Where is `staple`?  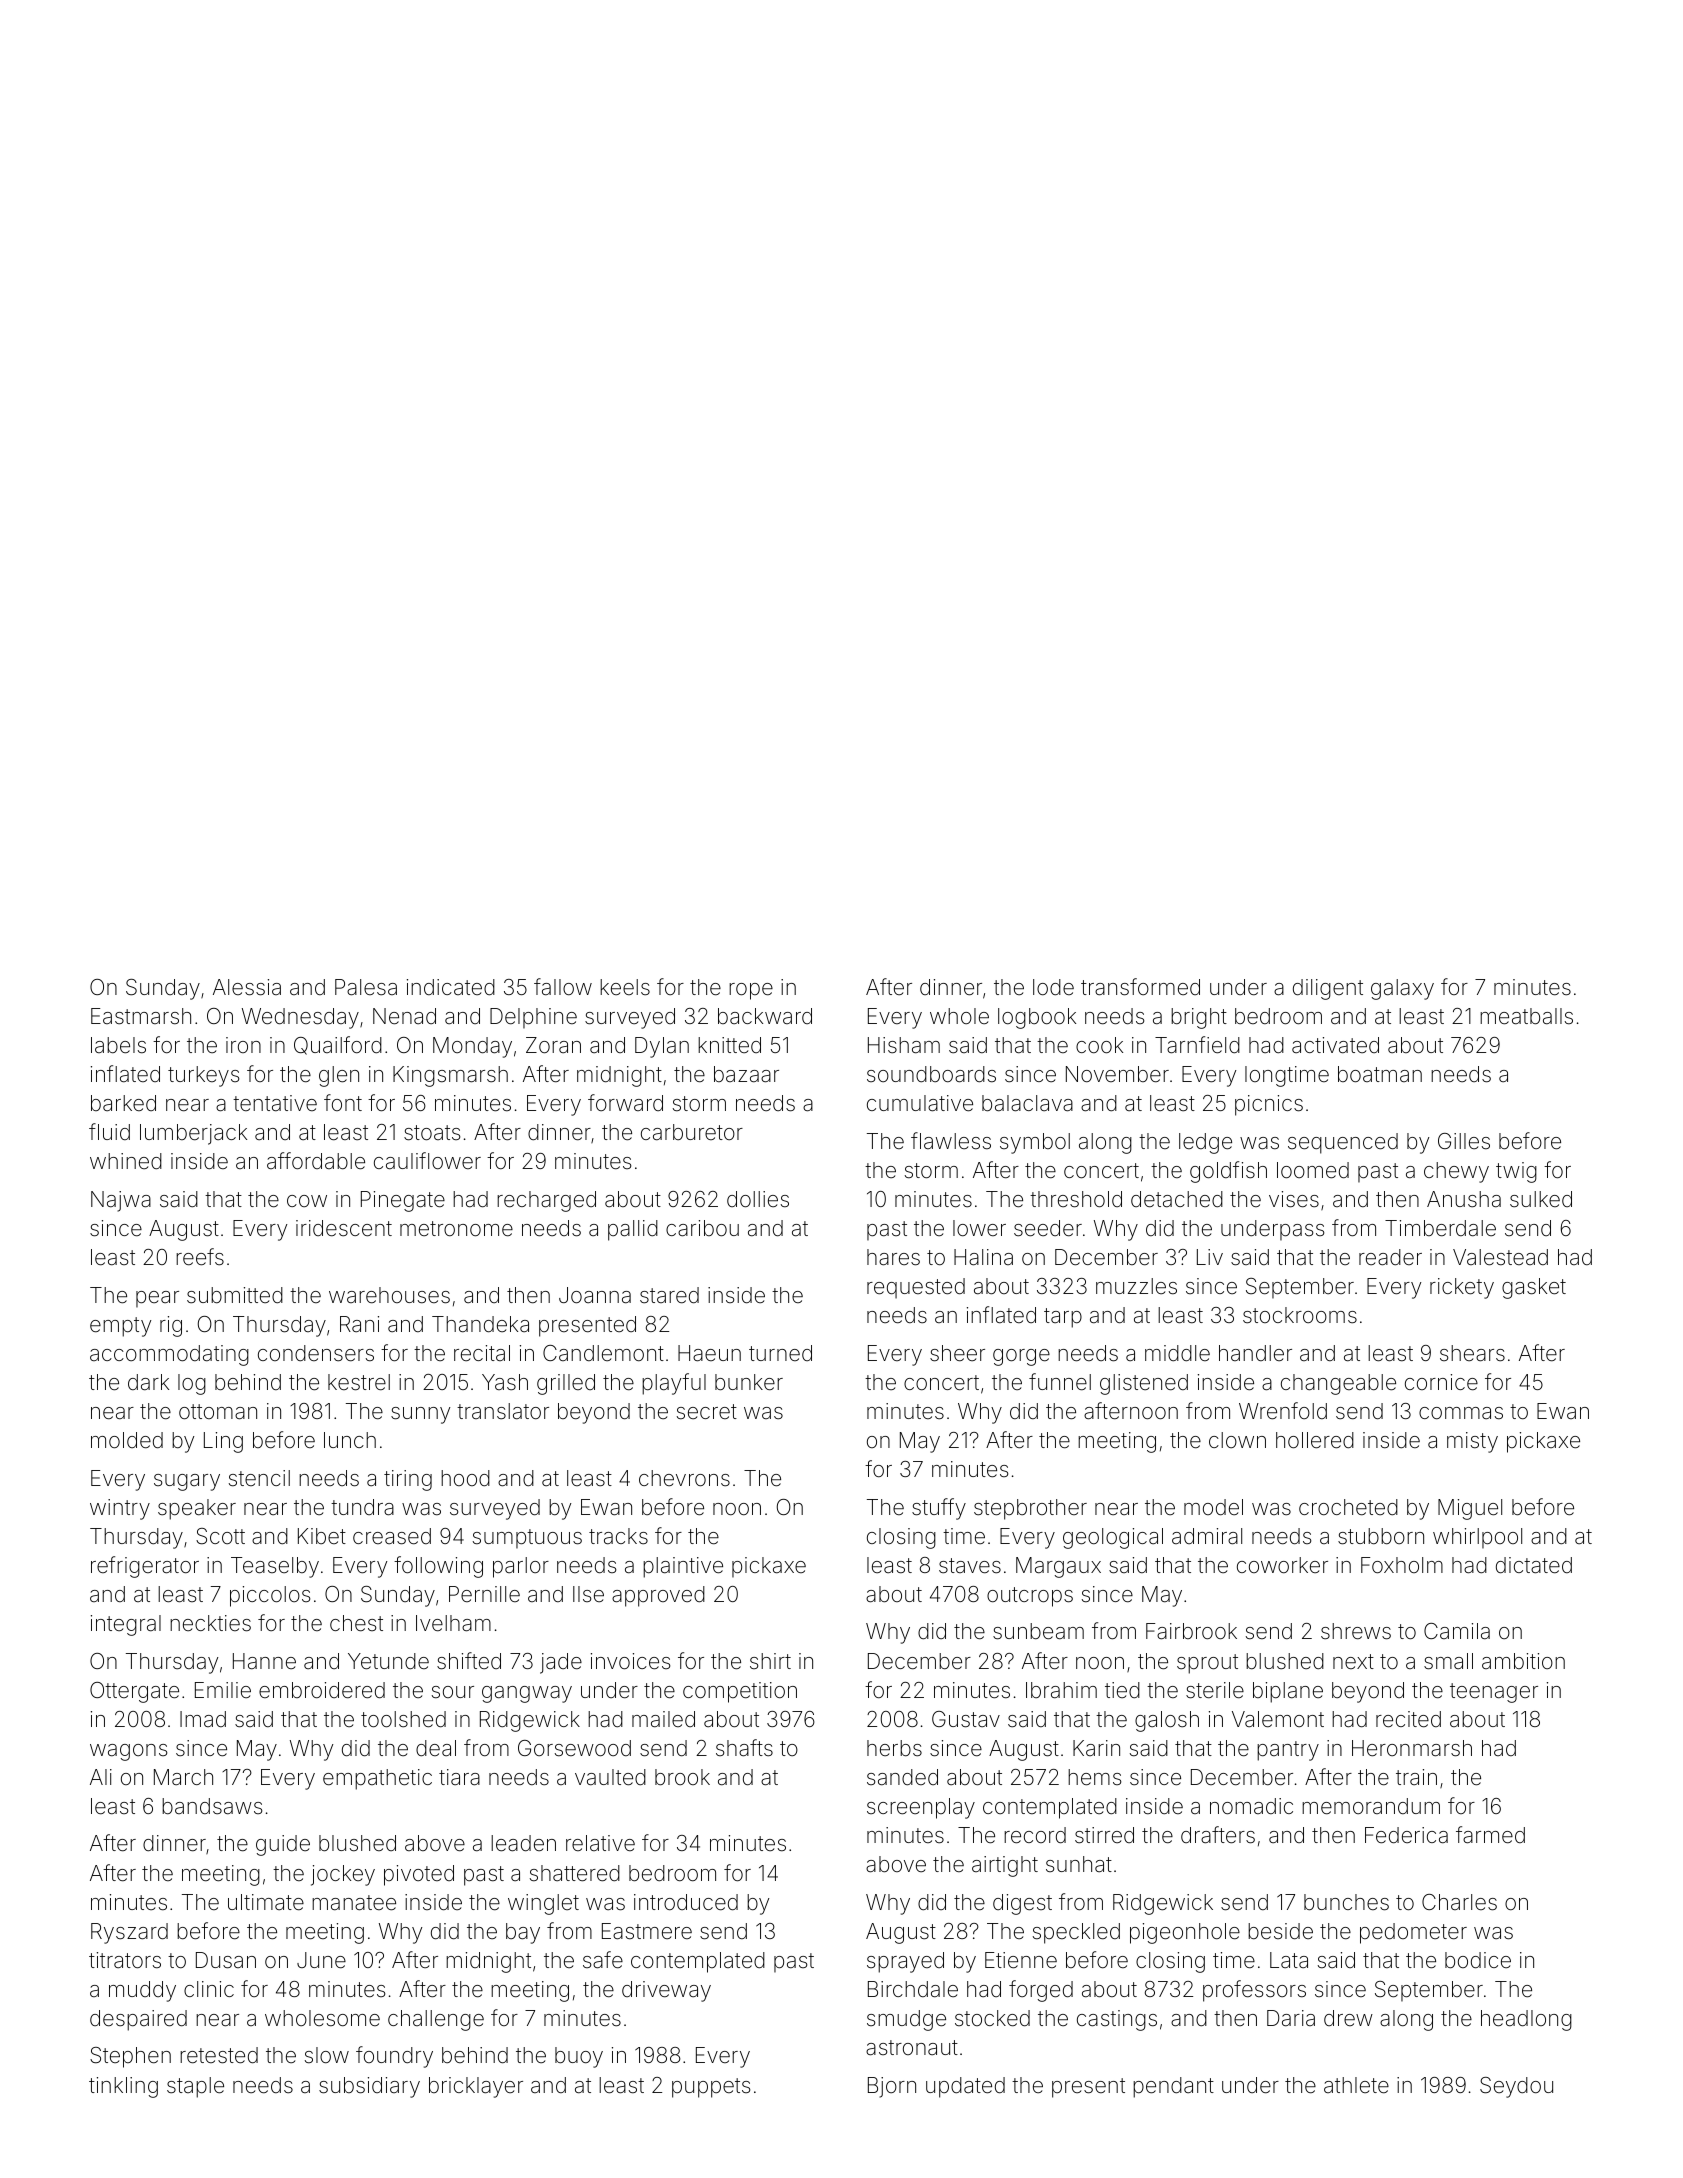 staple is located at coordinates (195, 2087).
